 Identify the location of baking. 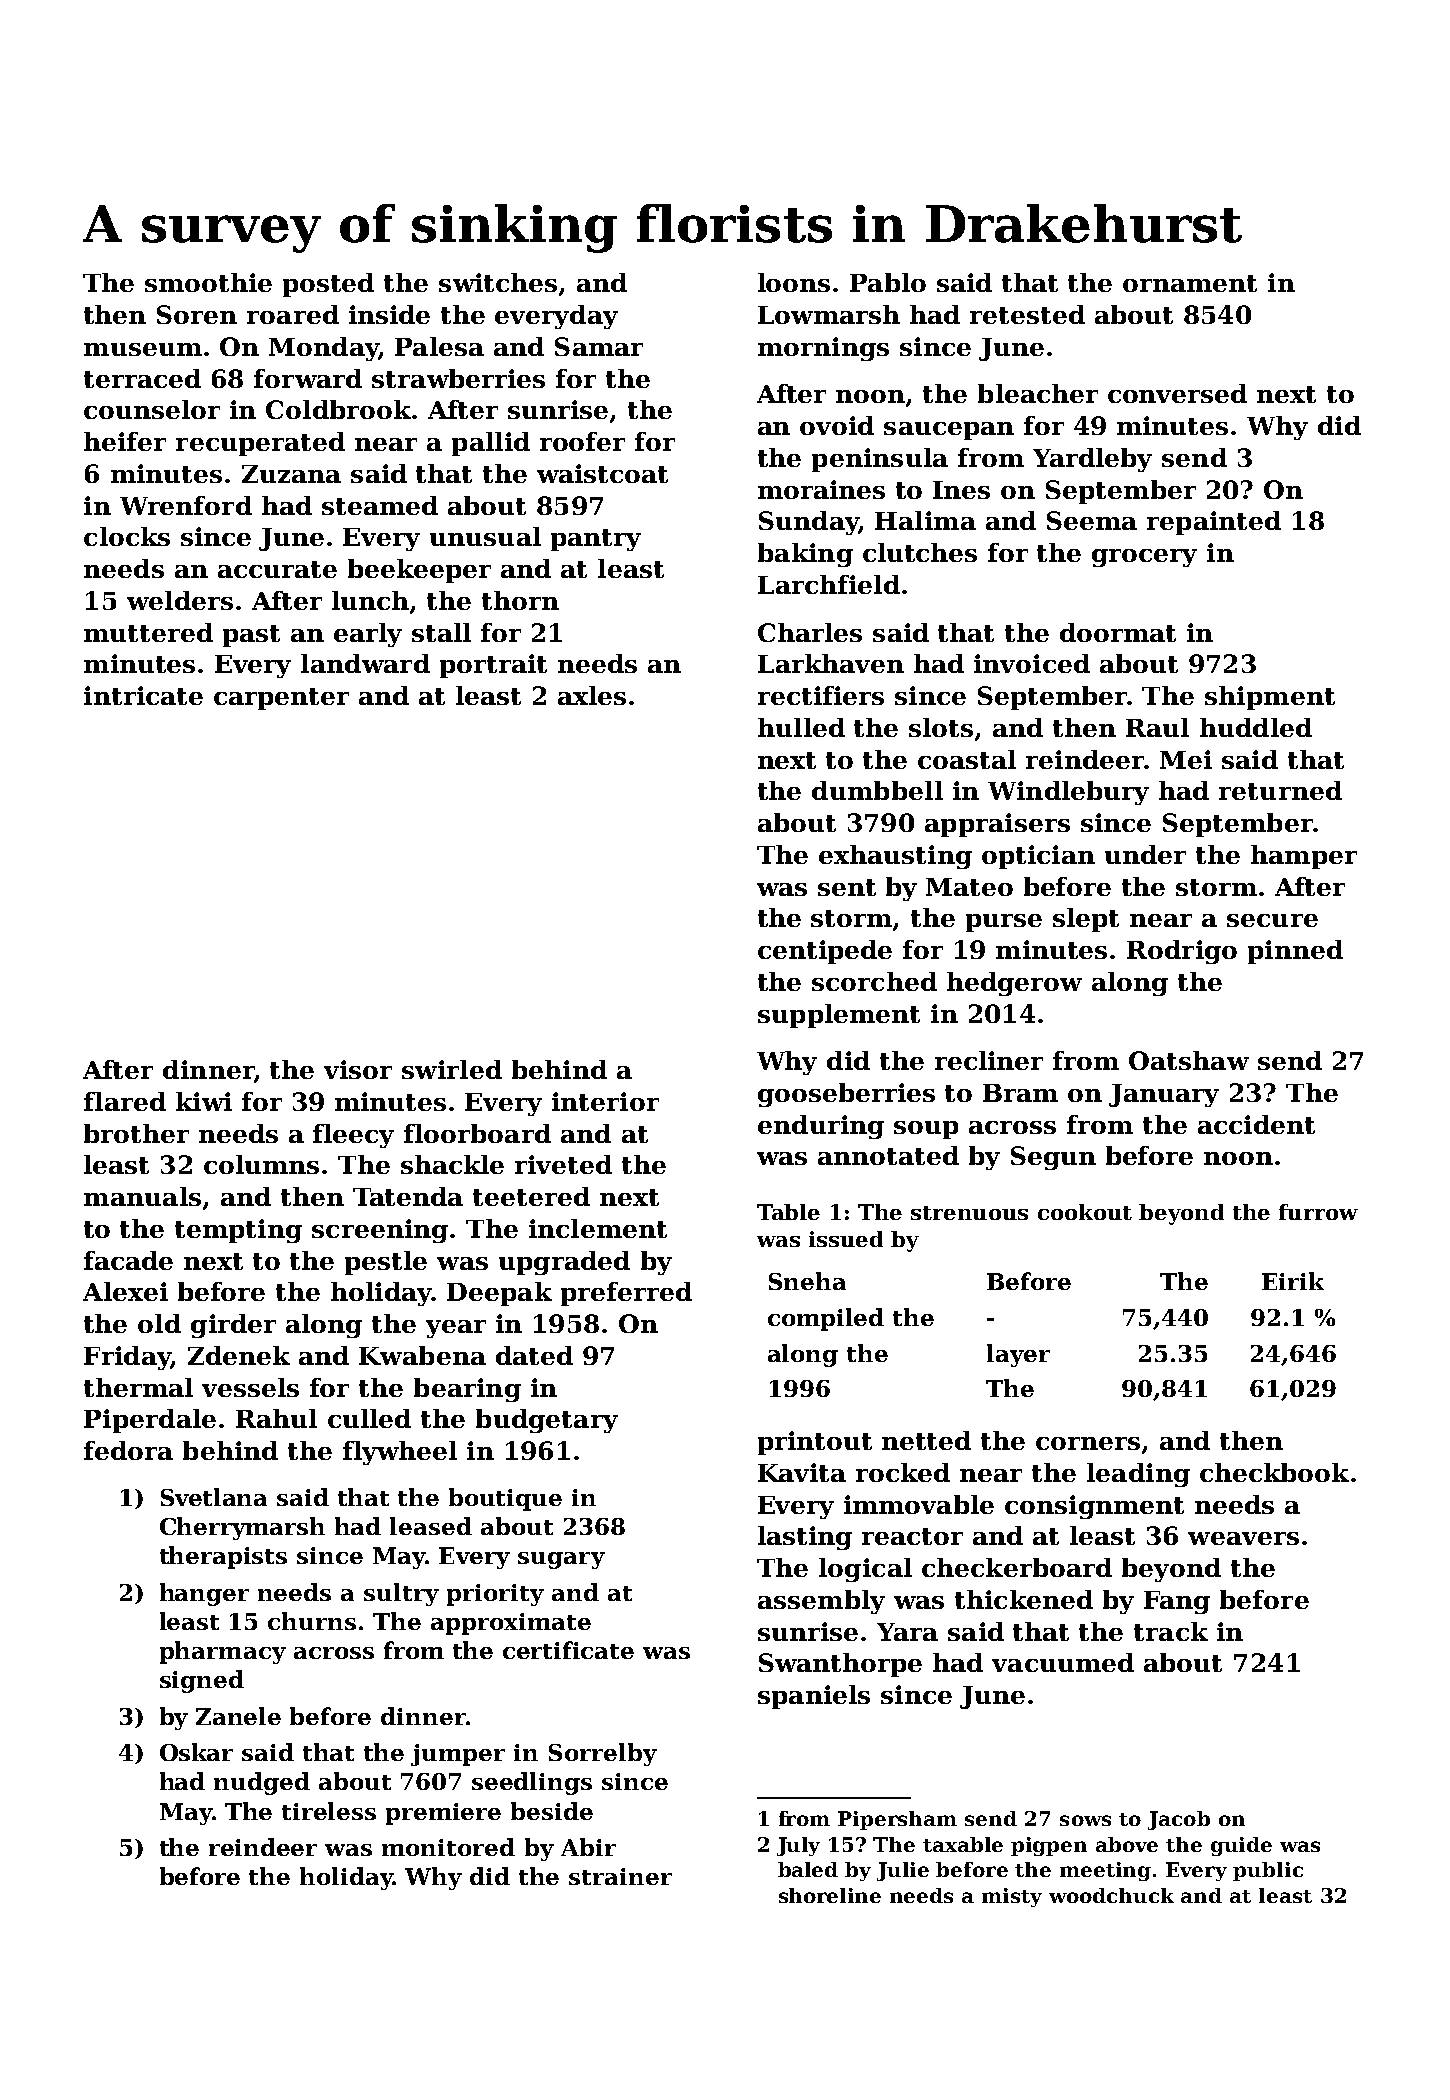
(805, 555).
